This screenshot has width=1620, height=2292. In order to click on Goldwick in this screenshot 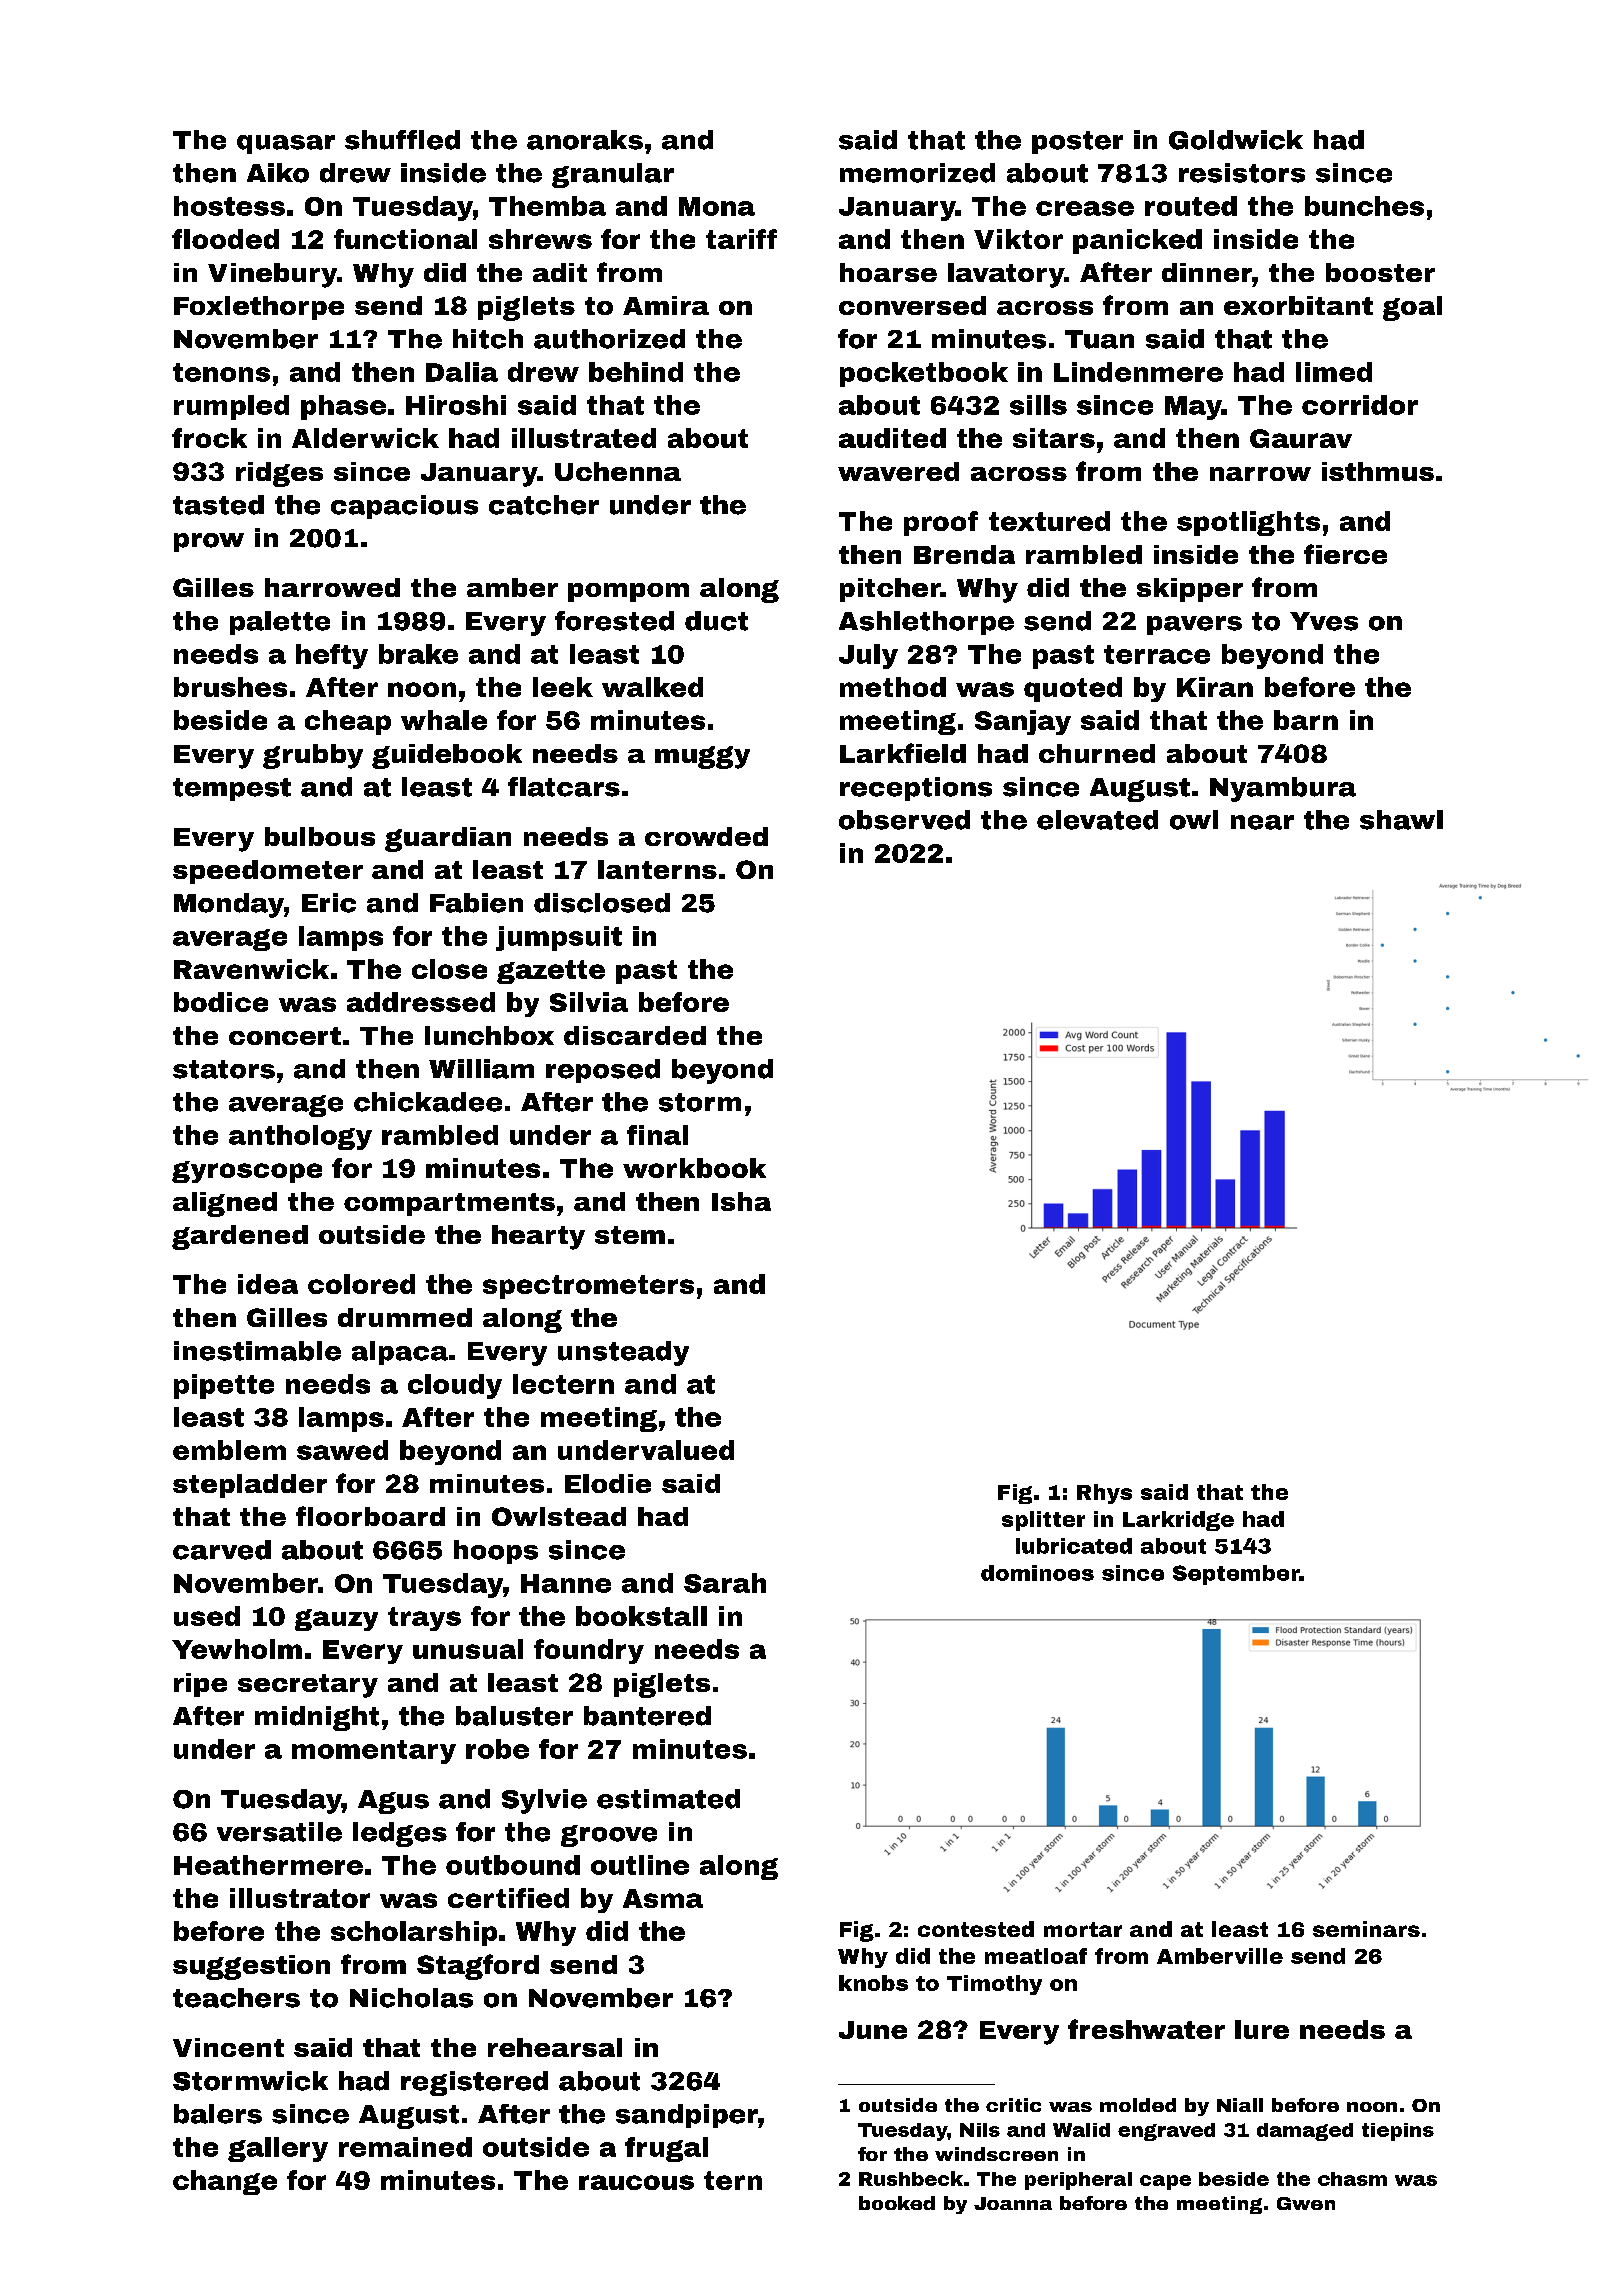, I will do `click(1236, 140)`.
